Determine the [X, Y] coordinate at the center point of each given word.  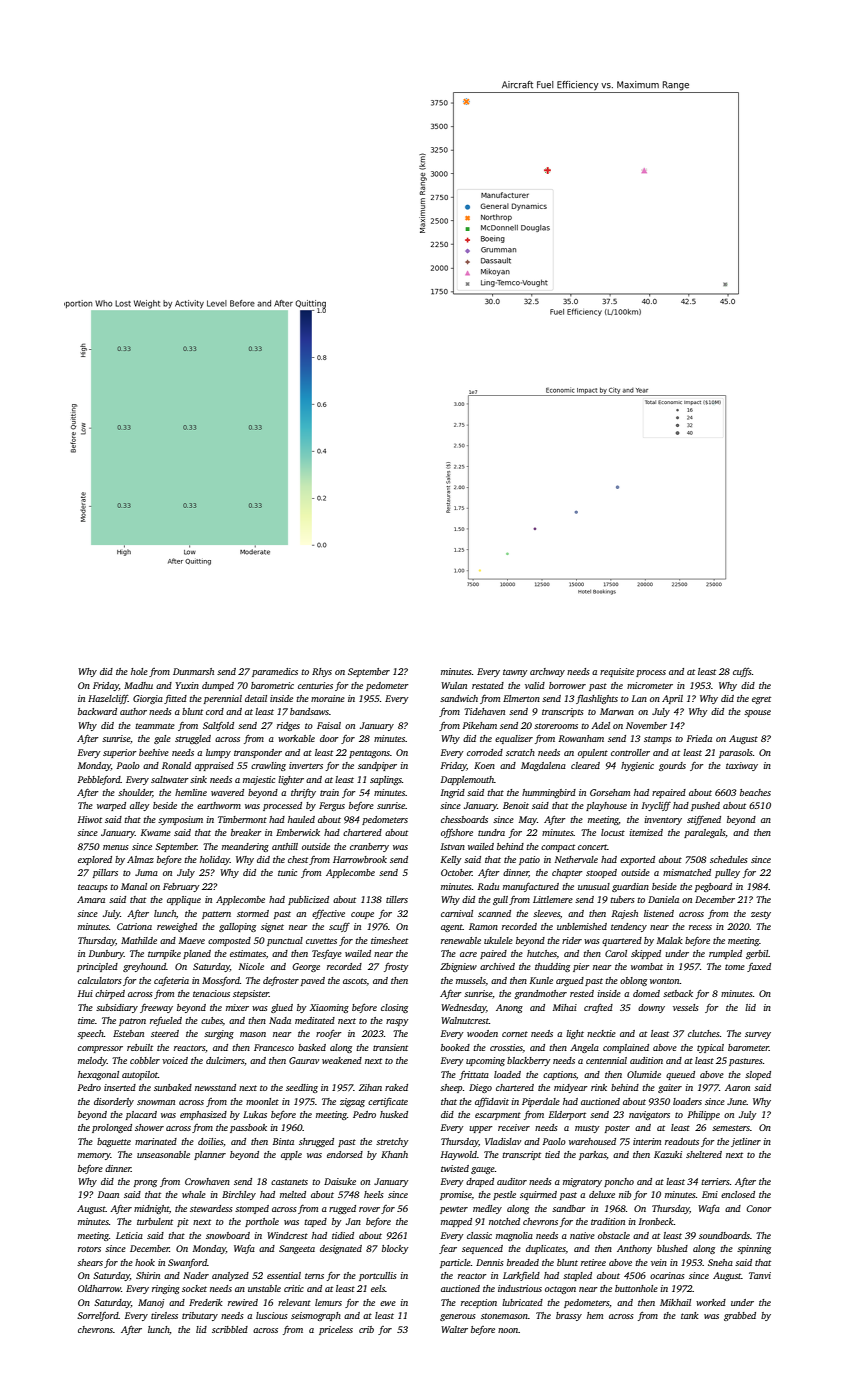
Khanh [394, 1154]
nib [625, 1194]
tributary [200, 1316]
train [329, 792]
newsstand [215, 1087]
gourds [672, 766]
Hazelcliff [108, 699]
